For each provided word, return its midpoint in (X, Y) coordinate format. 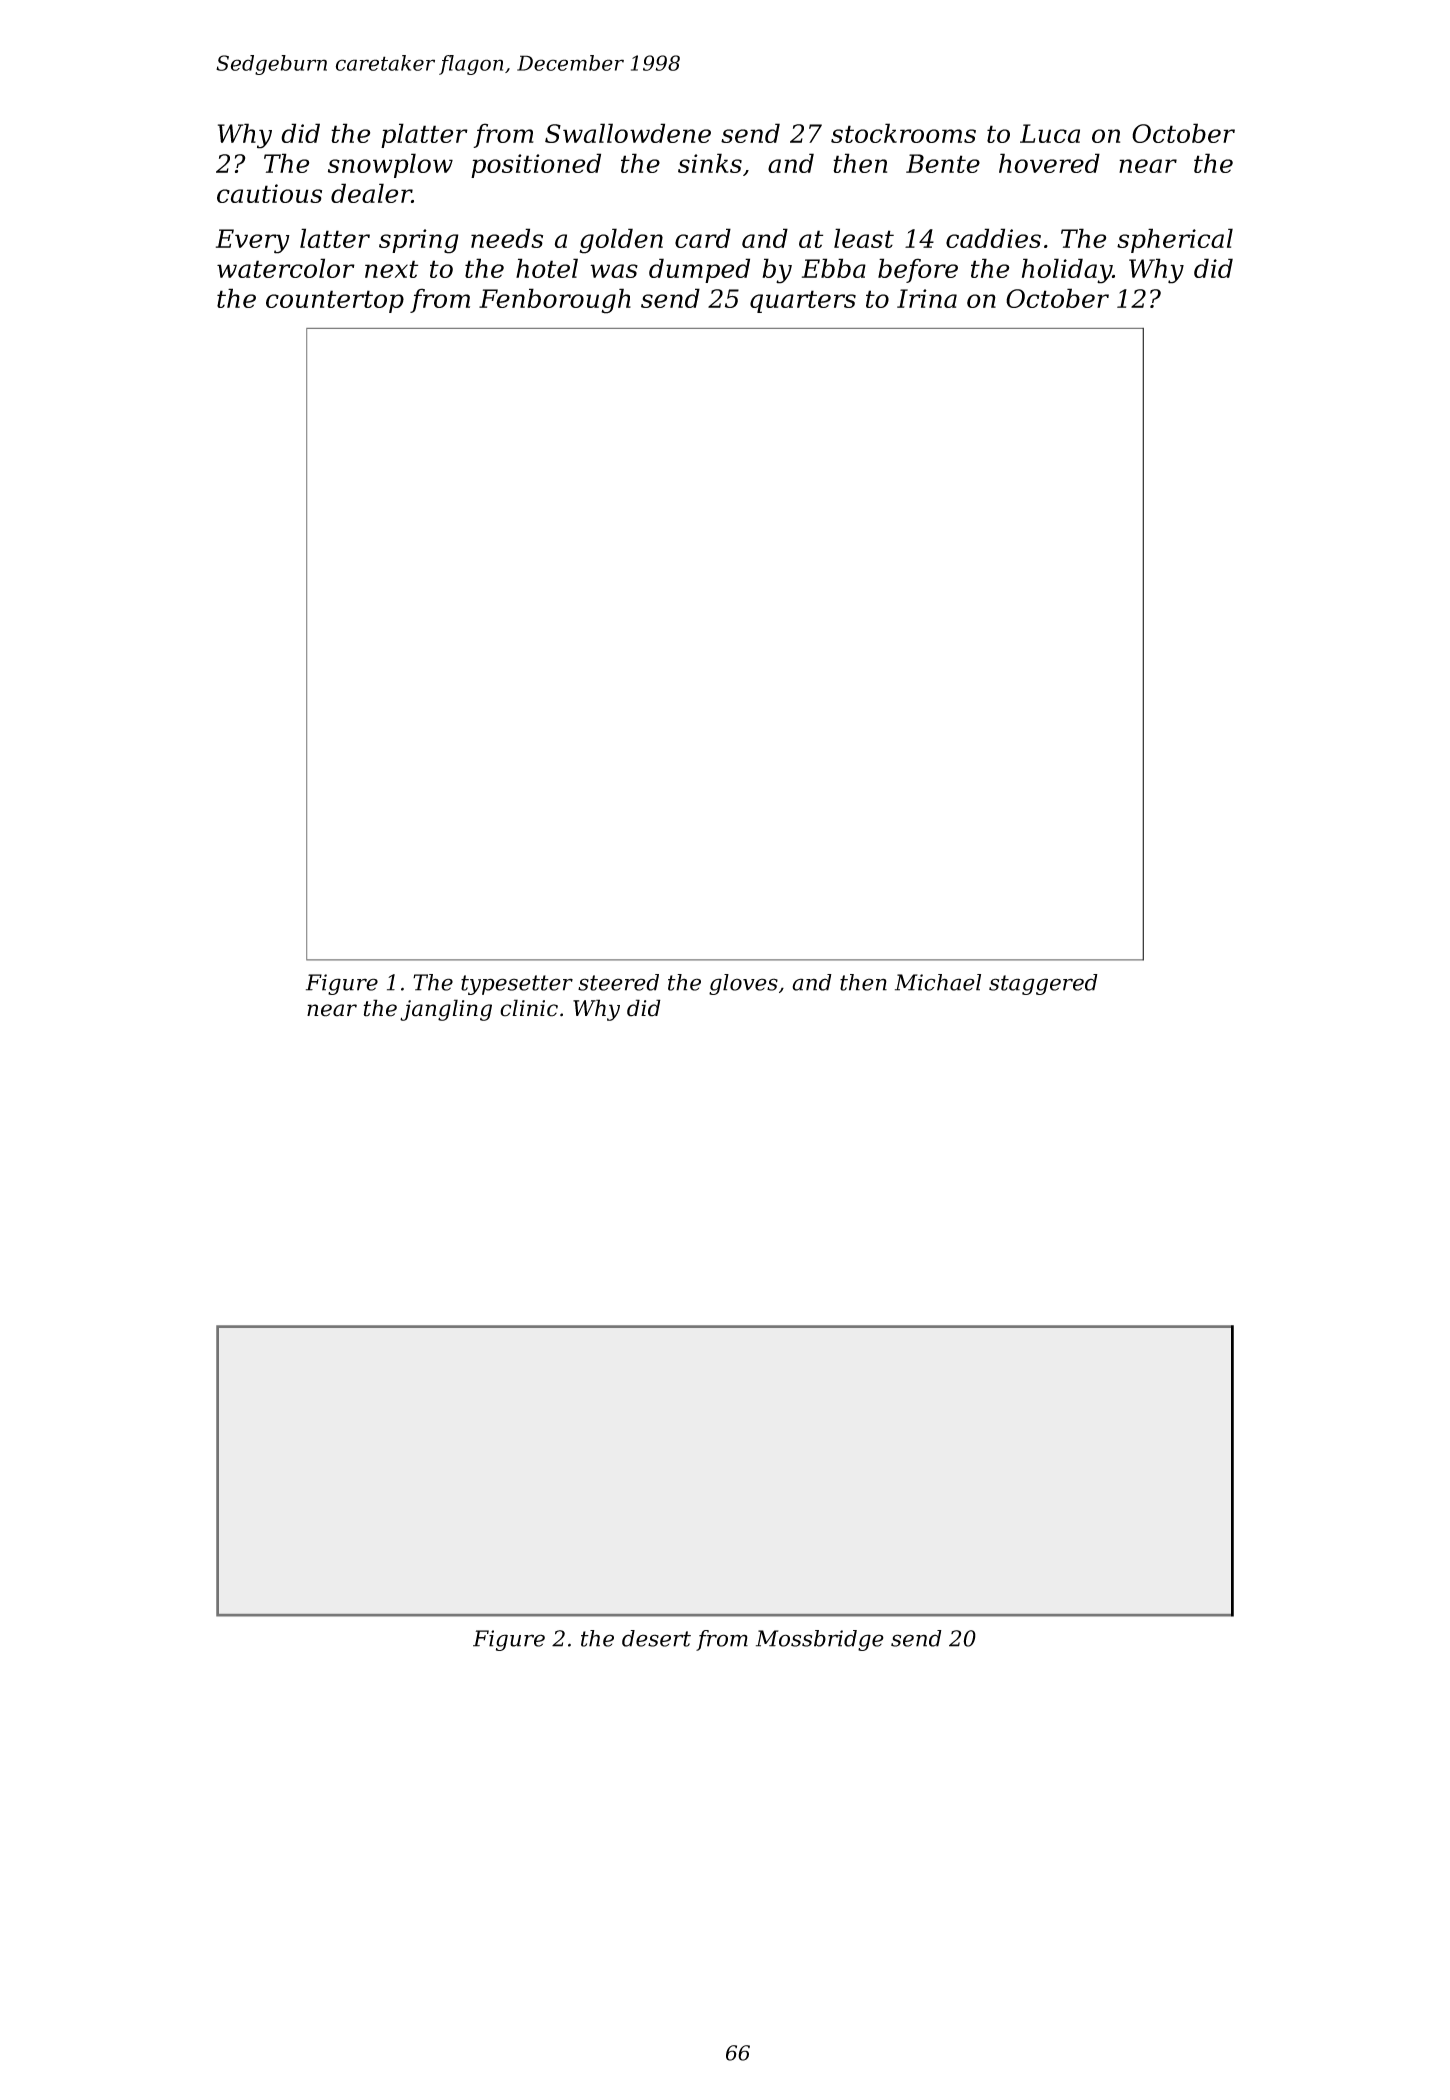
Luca (1050, 133)
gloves (743, 984)
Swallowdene (628, 133)
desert (656, 1638)
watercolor (286, 268)
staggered (1043, 984)
